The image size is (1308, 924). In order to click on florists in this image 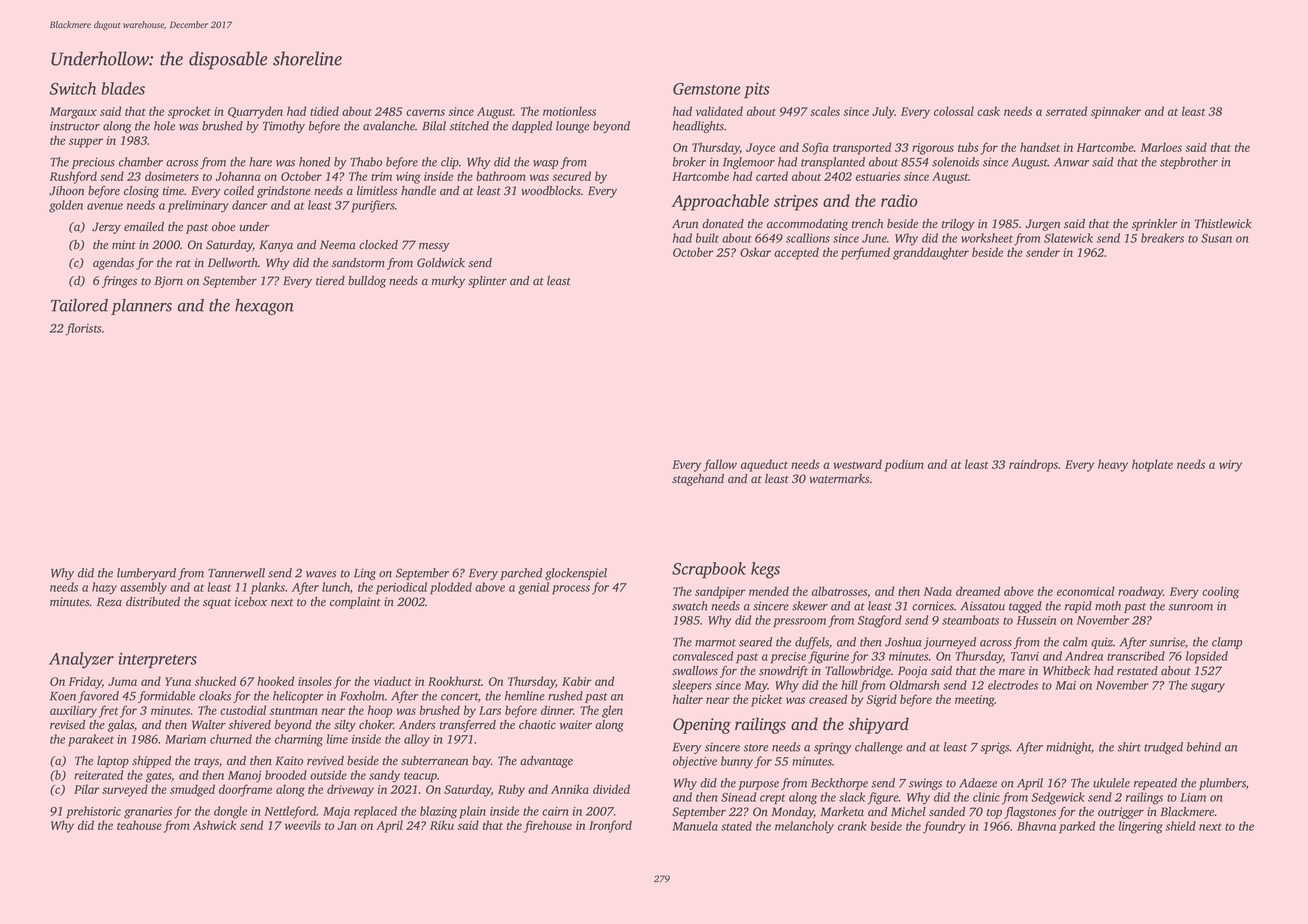, I will do `click(83, 329)`.
